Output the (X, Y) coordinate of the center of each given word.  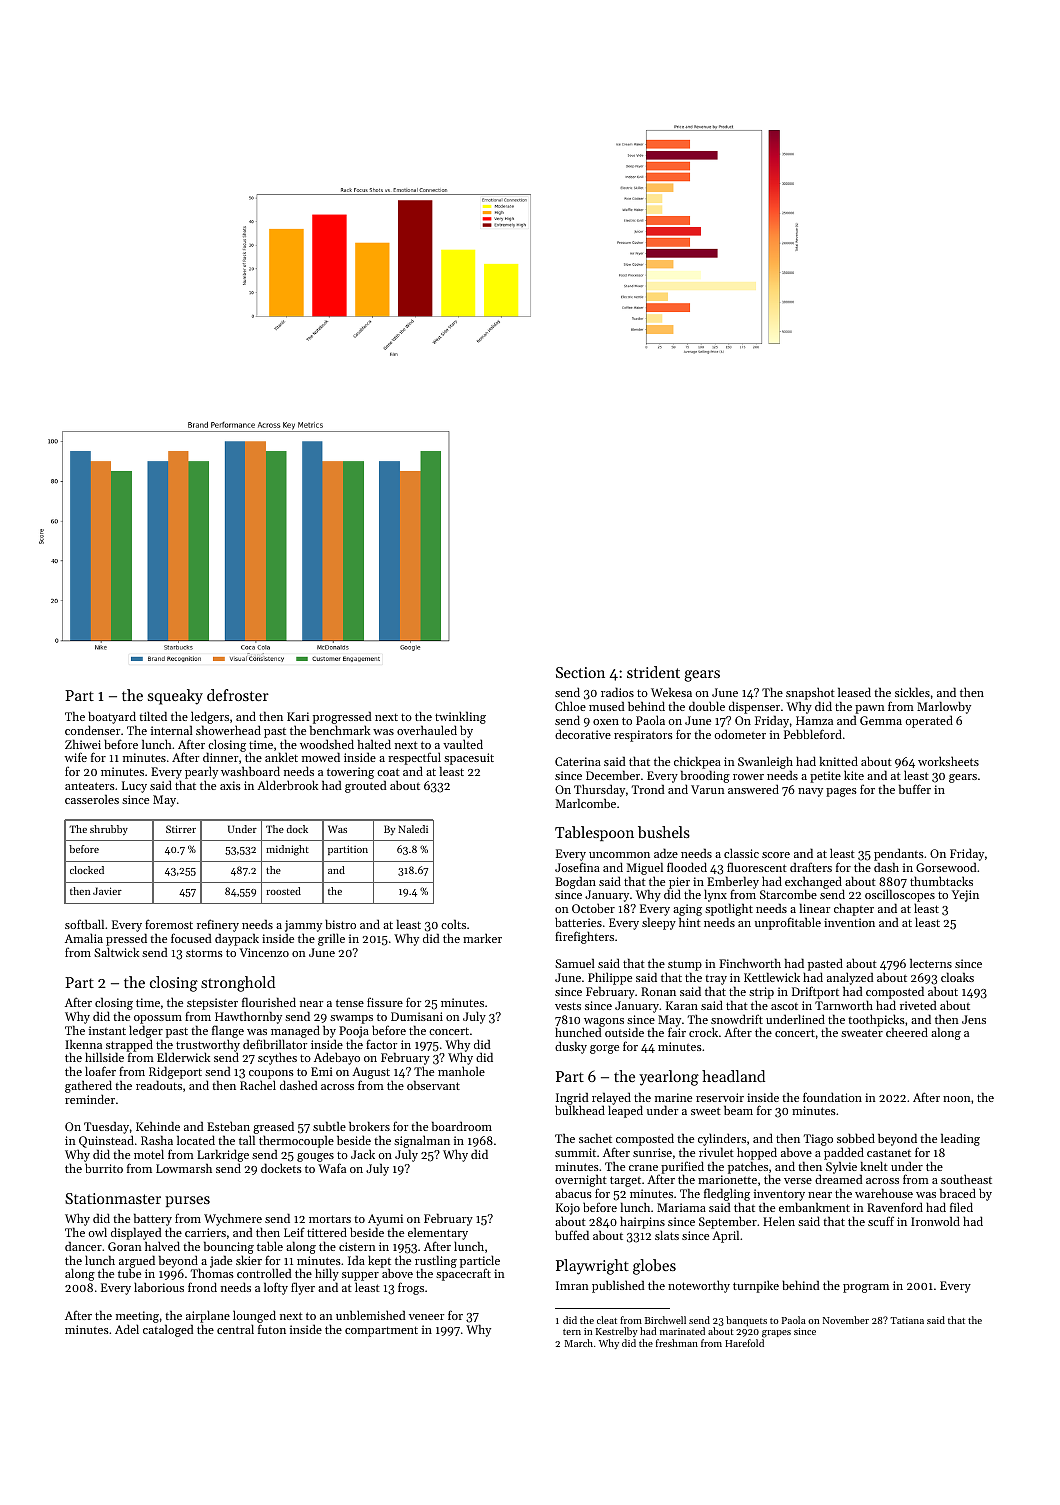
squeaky (175, 697)
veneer (426, 1317)
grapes (776, 1334)
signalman (422, 1141)
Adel (127, 1329)
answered (753, 789)
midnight (287, 850)
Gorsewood (946, 867)
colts (453, 924)
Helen (779, 1221)
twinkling (460, 717)
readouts (159, 1085)
